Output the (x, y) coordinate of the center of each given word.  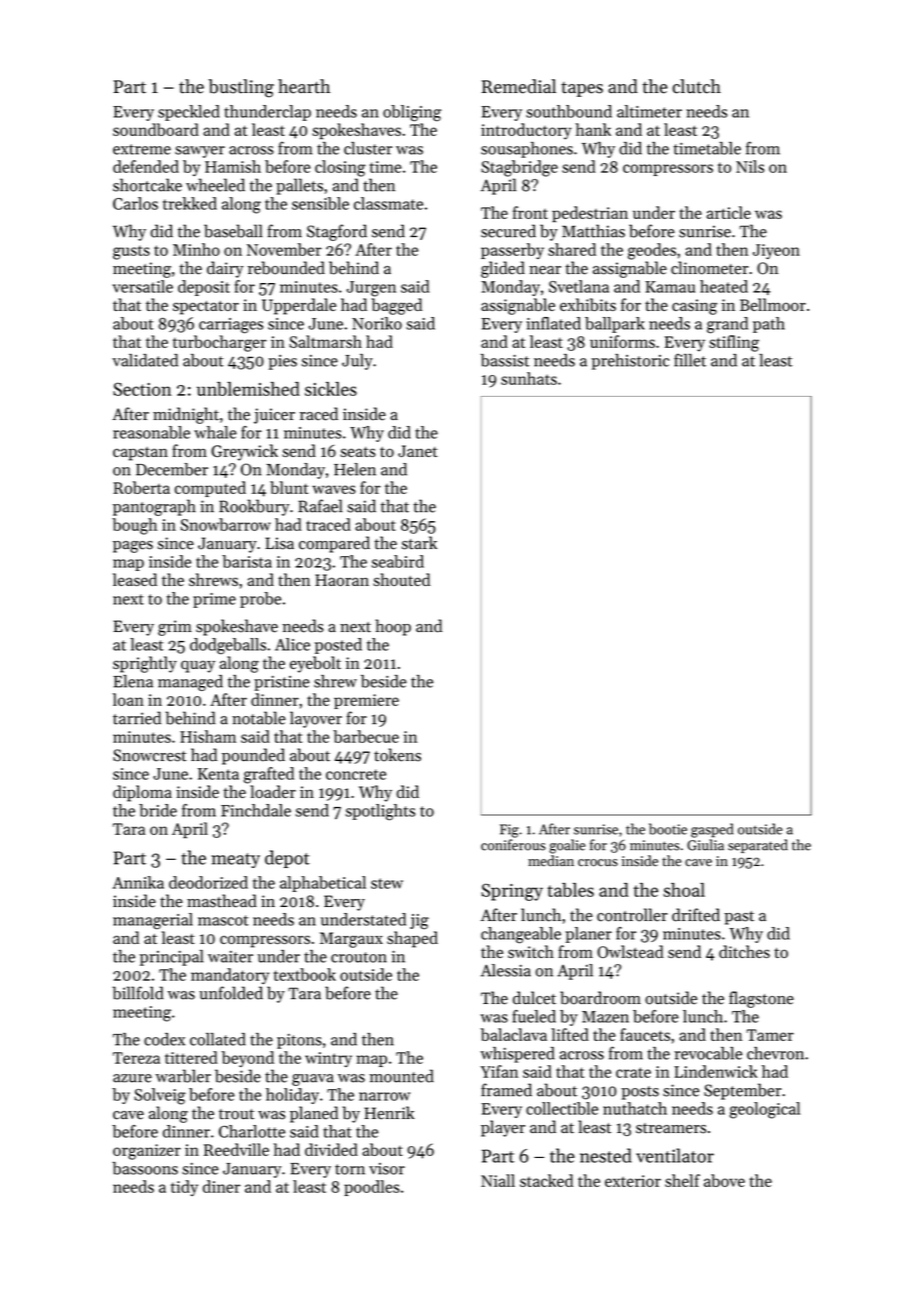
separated (758, 846)
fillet (690, 360)
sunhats (529, 378)
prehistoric (630, 362)
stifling (734, 343)
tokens (397, 755)
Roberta (141, 487)
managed (190, 683)
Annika (138, 882)
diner (221, 1186)
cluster (368, 148)
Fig (509, 831)
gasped (712, 830)
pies (282, 362)
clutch (696, 86)
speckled (189, 113)
